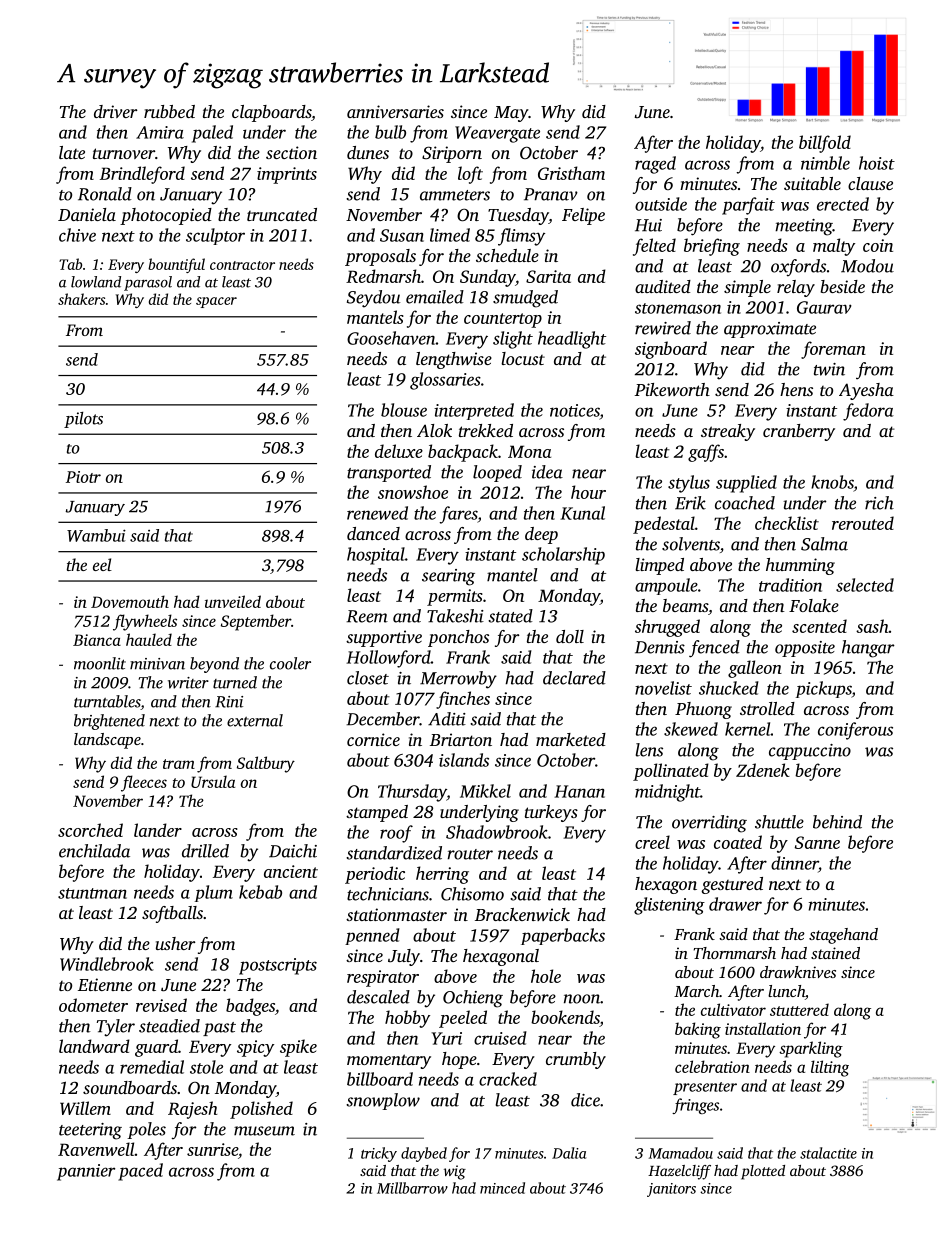  What do you see at coordinates (395, 111) in the screenshot?
I see `anniversaries` at bounding box center [395, 111].
